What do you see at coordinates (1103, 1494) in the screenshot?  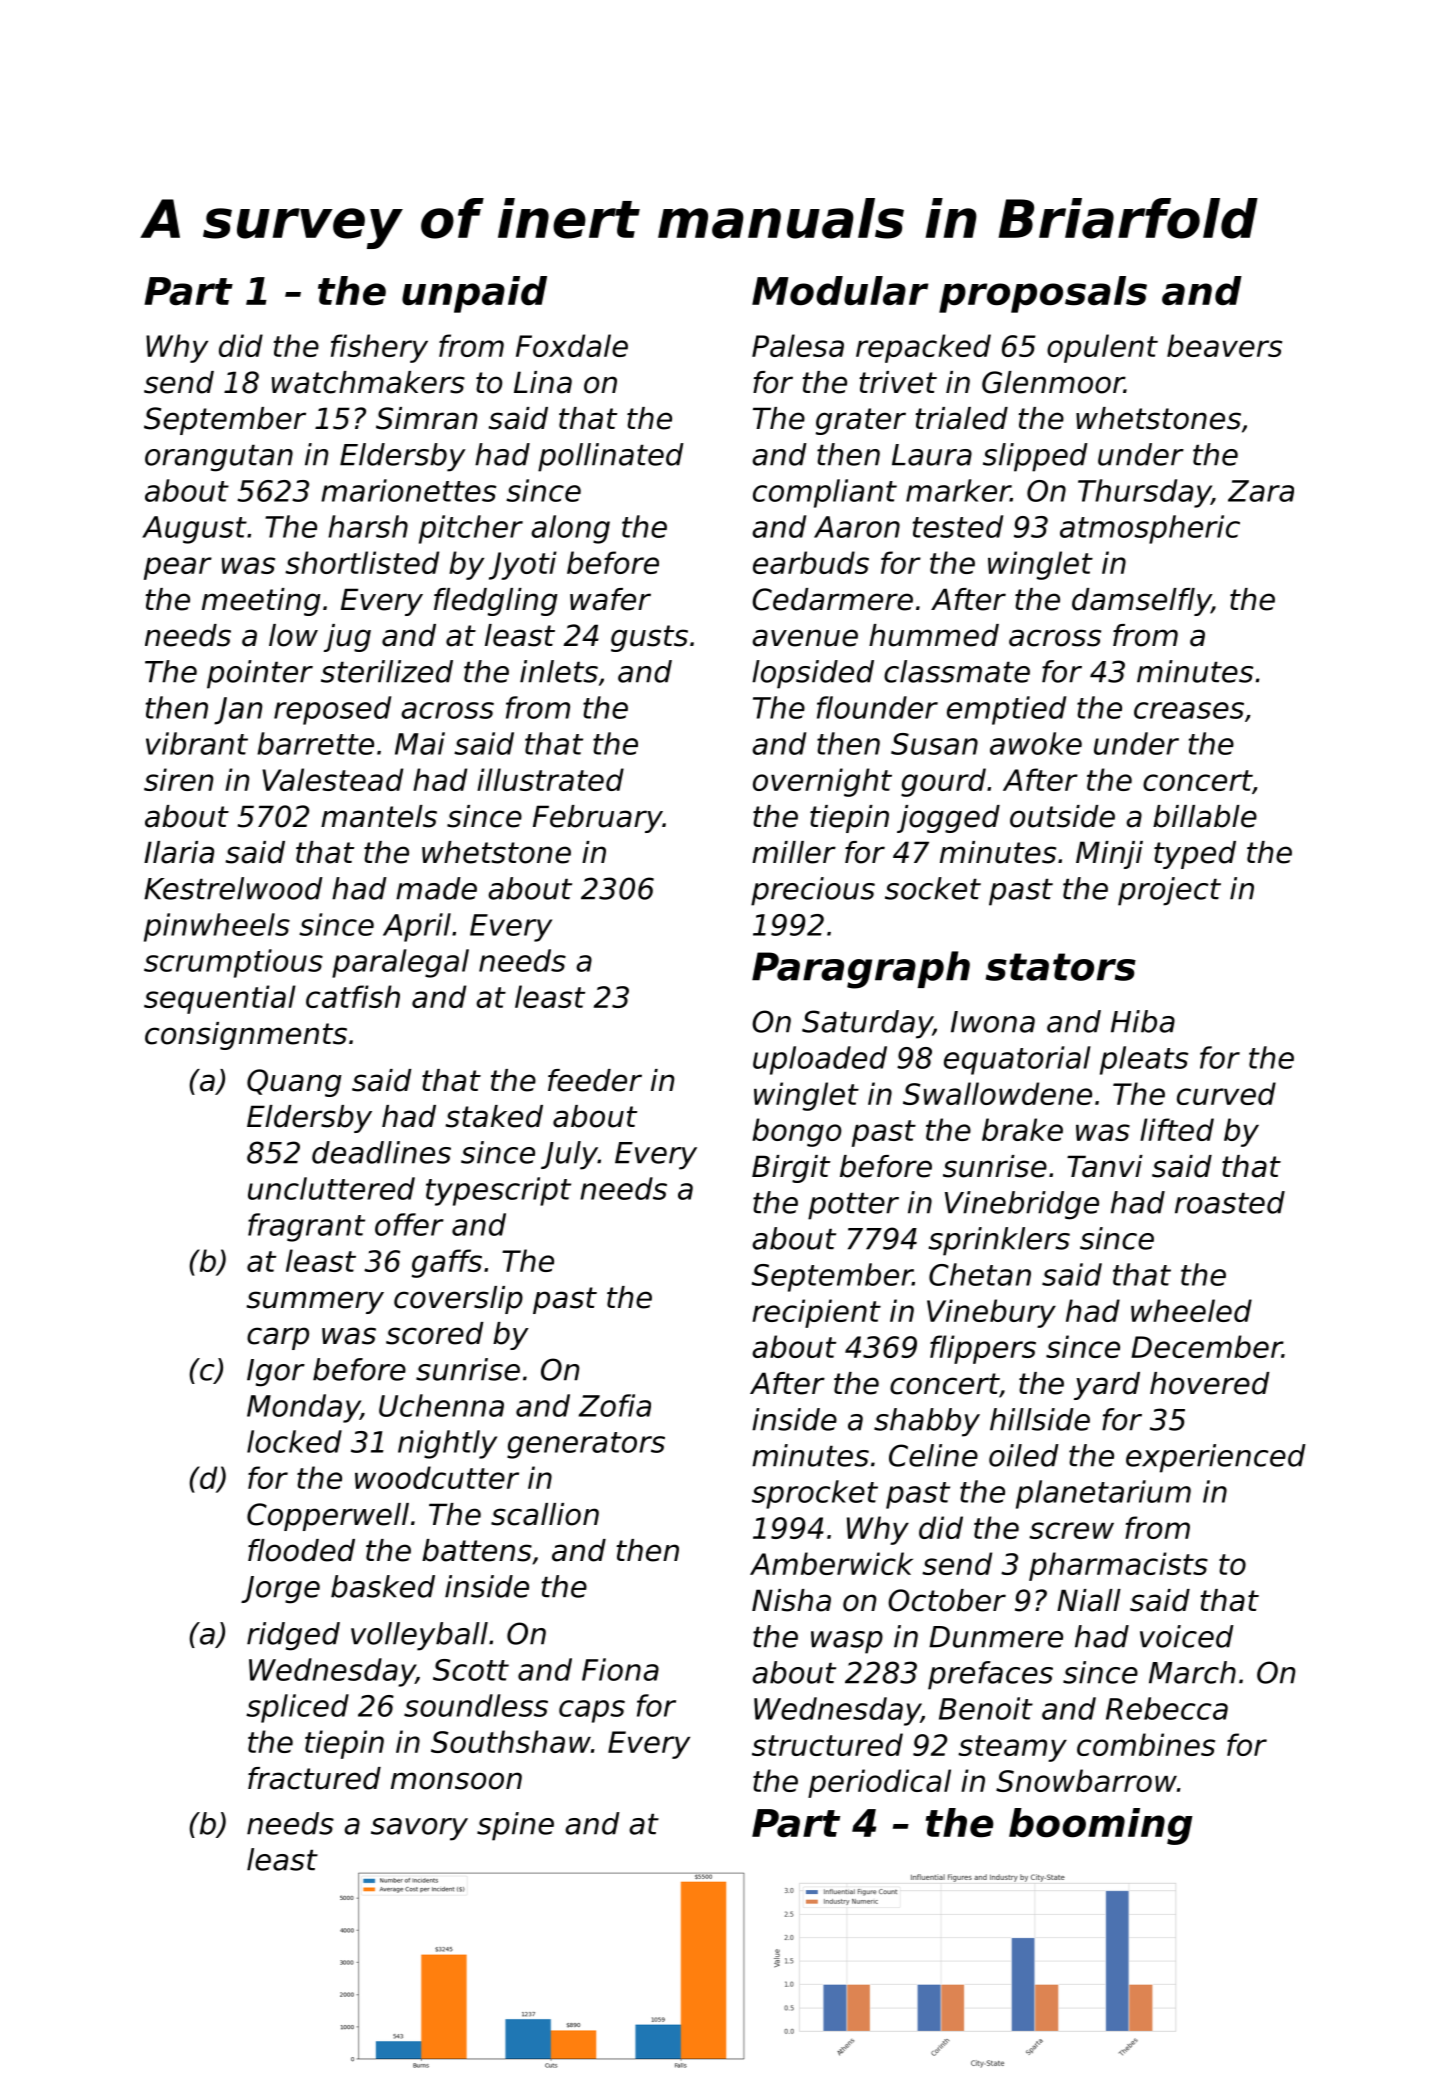 I see `planetarium` at bounding box center [1103, 1494].
